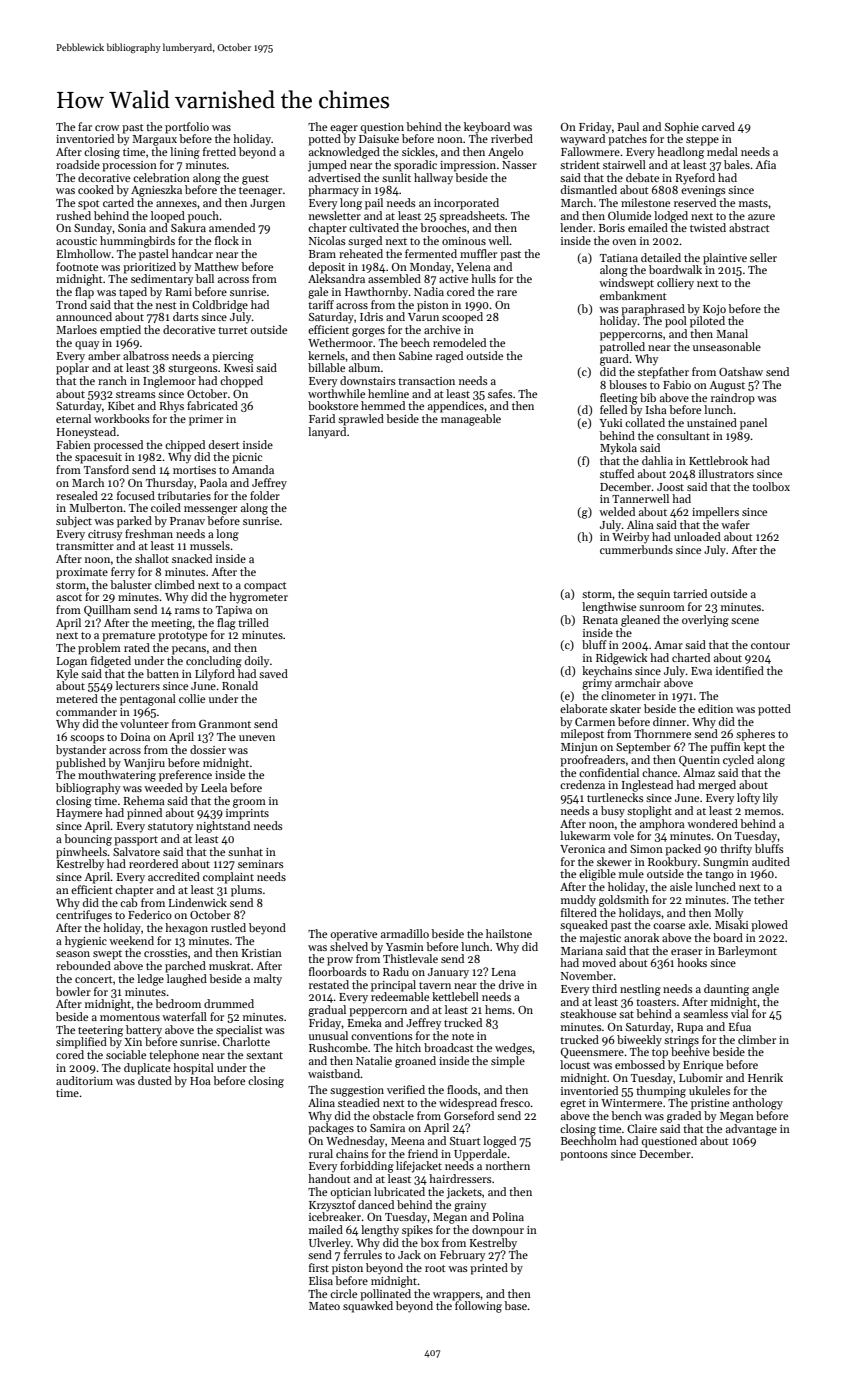 The height and width of the image is (1400, 849). What do you see at coordinates (718, 126) in the image?
I see `carved` at bounding box center [718, 126].
